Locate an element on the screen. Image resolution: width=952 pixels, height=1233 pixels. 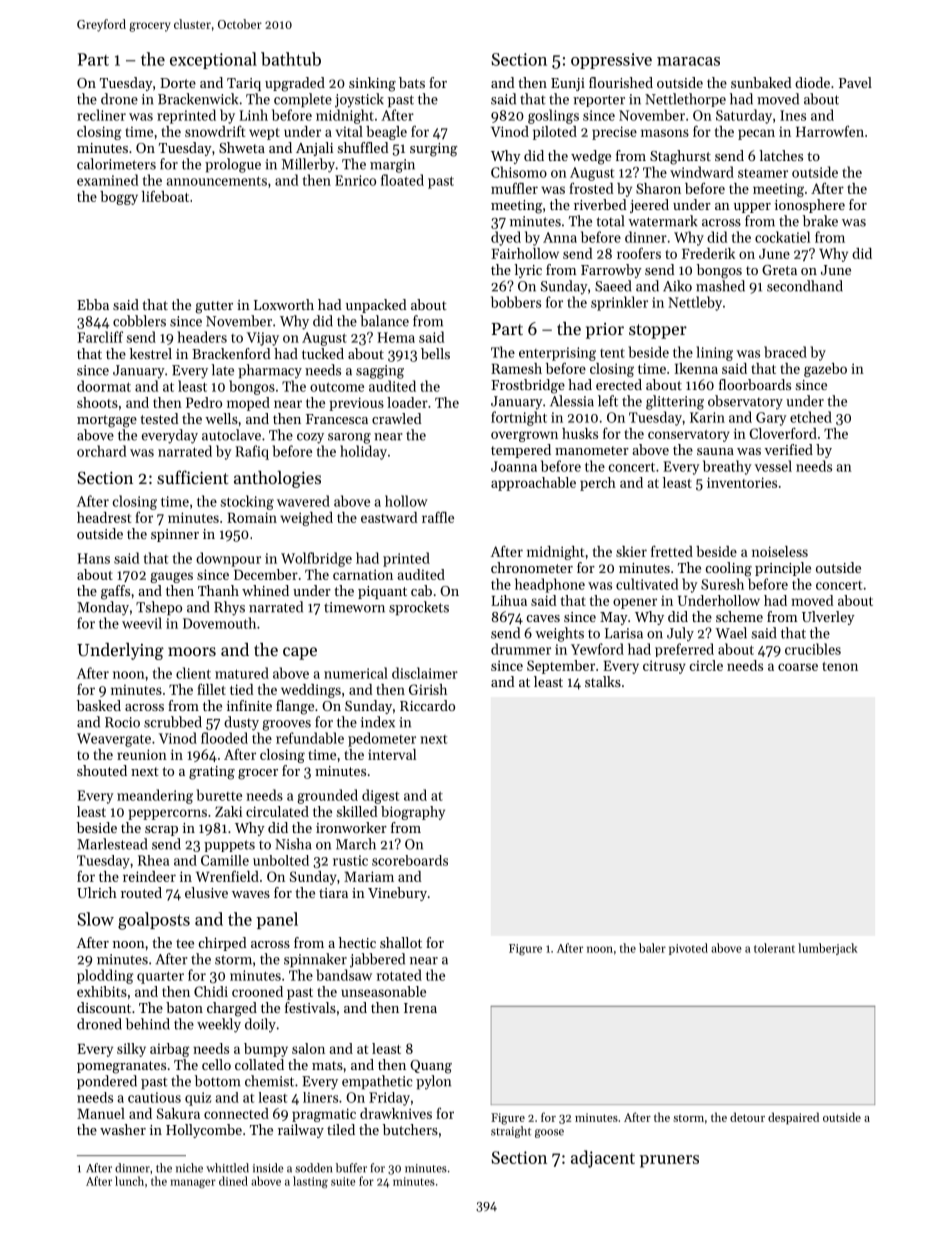
bathtub is located at coordinates (291, 59).
